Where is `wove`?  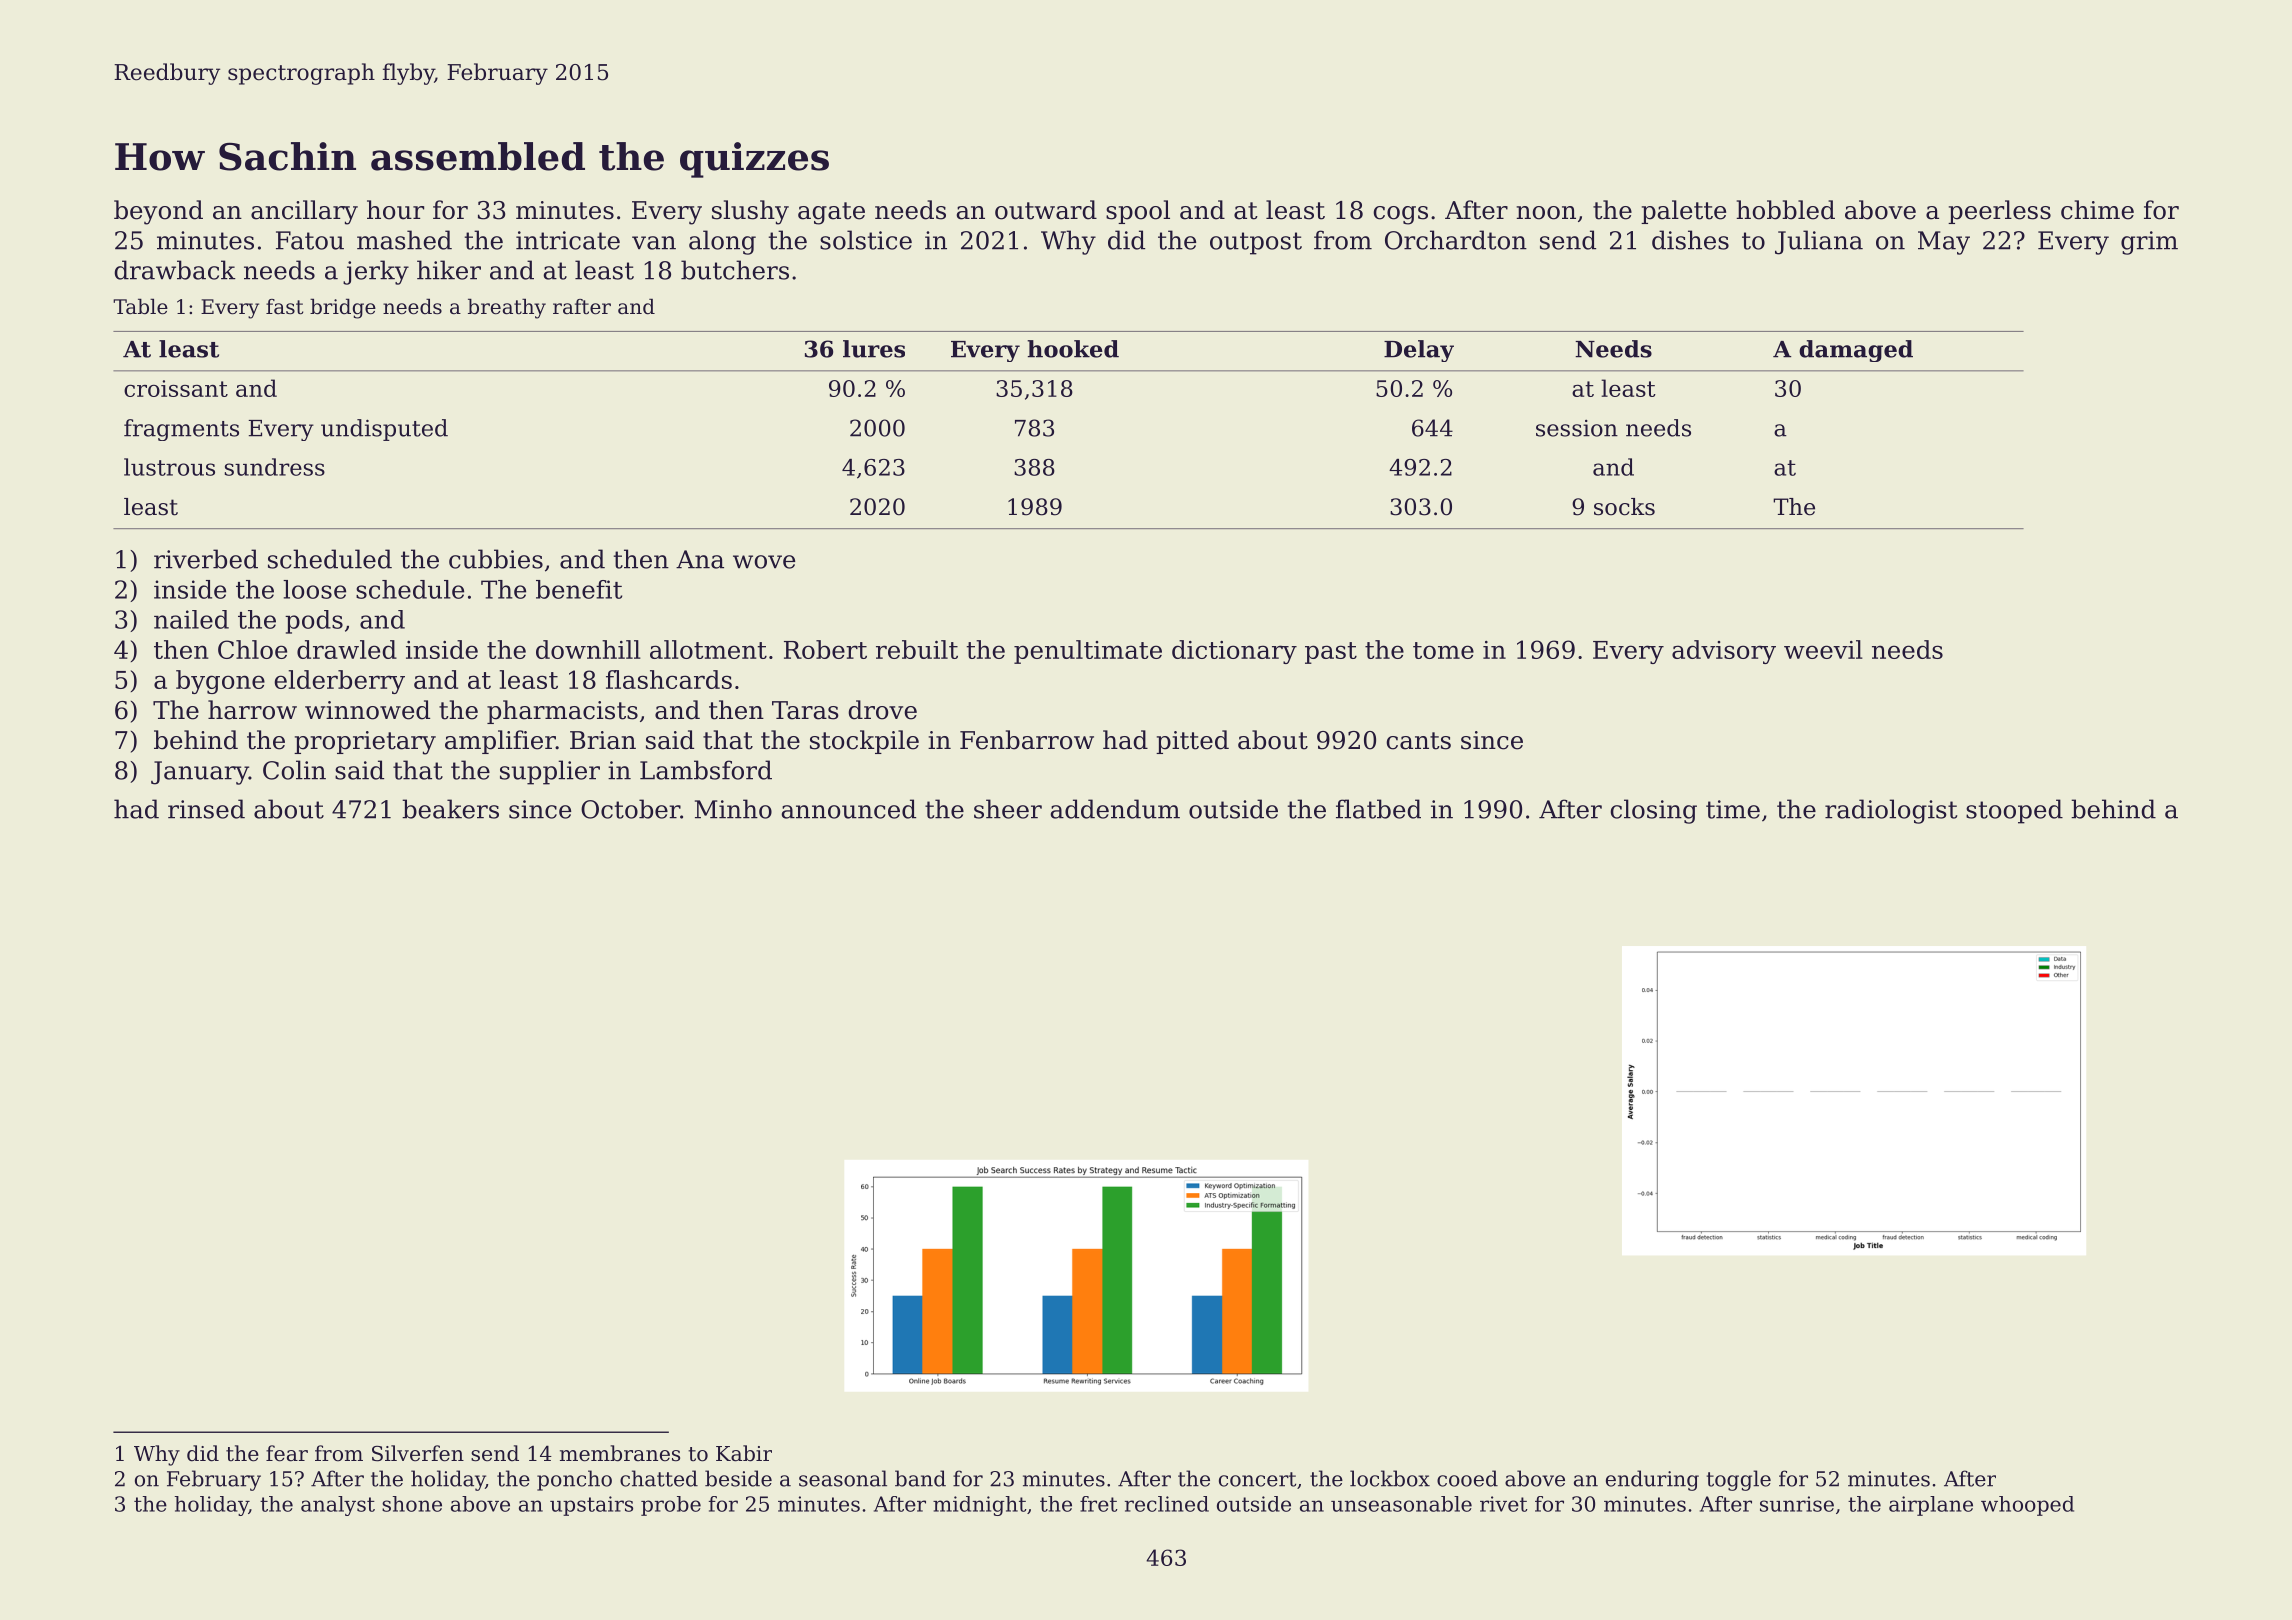 wove is located at coordinates (764, 562).
